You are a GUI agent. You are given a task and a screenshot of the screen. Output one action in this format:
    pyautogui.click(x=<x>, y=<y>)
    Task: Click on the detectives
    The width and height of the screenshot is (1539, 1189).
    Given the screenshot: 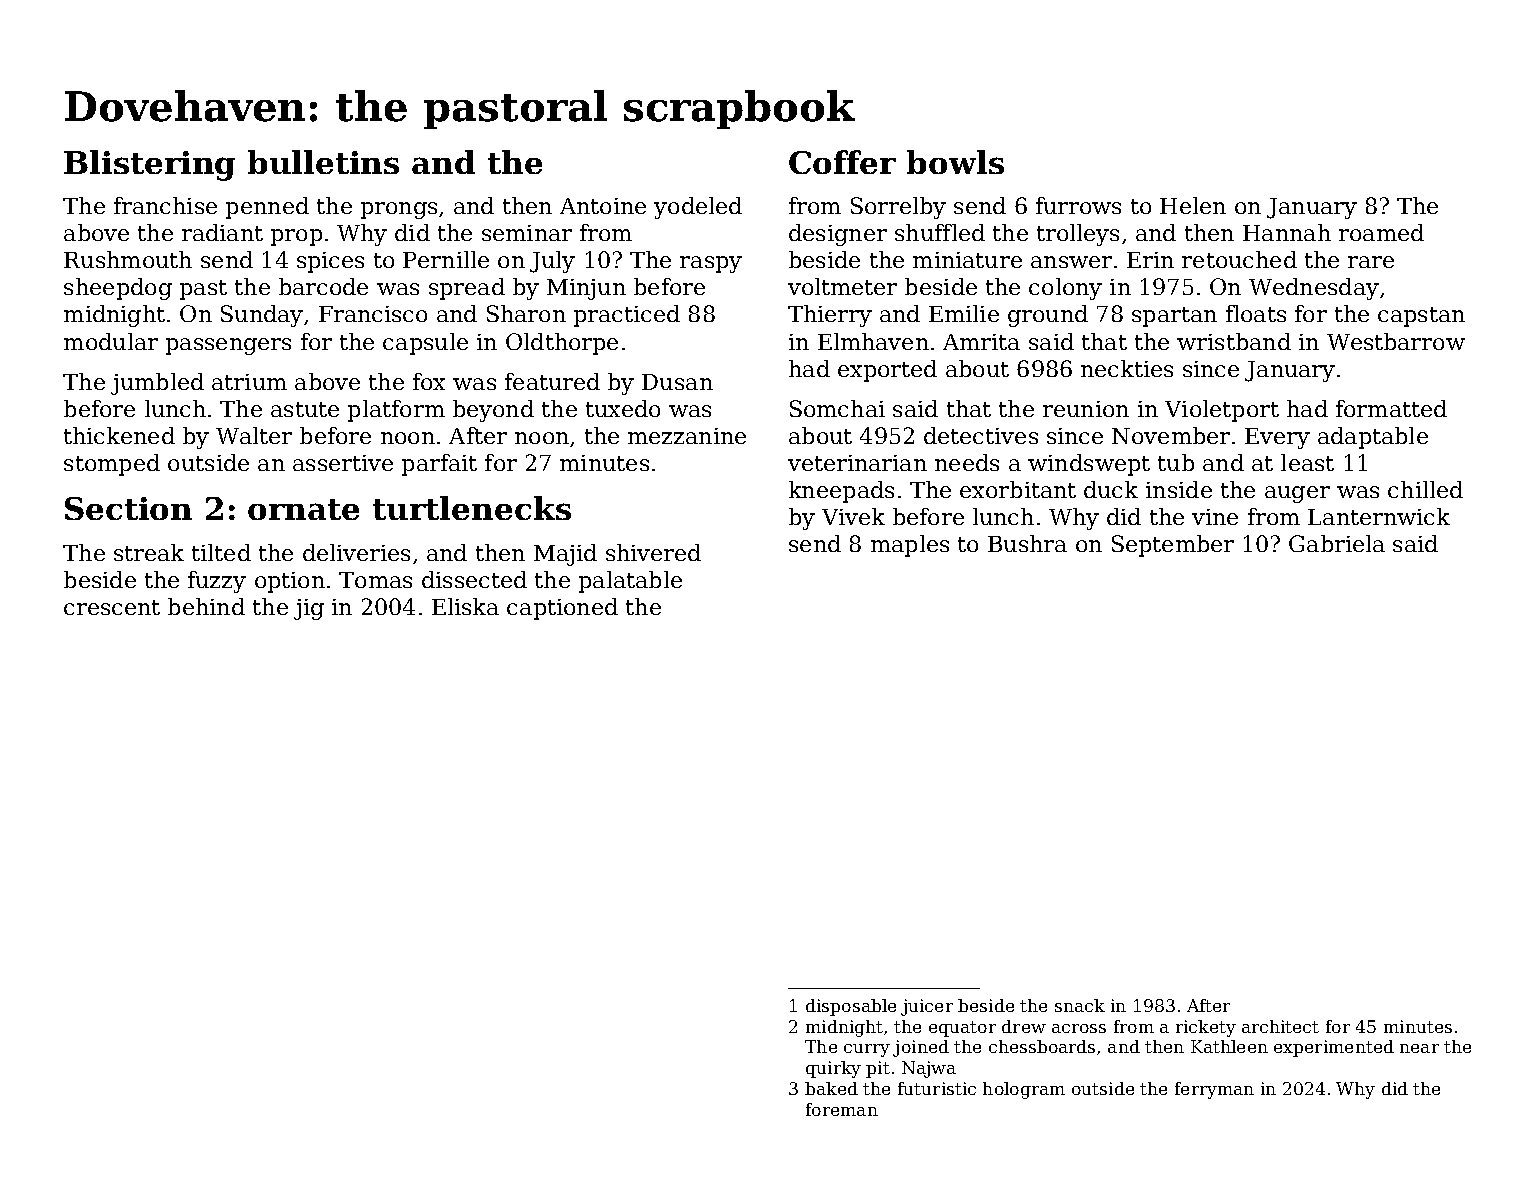 What is the action you would take?
    pyautogui.click(x=981, y=435)
